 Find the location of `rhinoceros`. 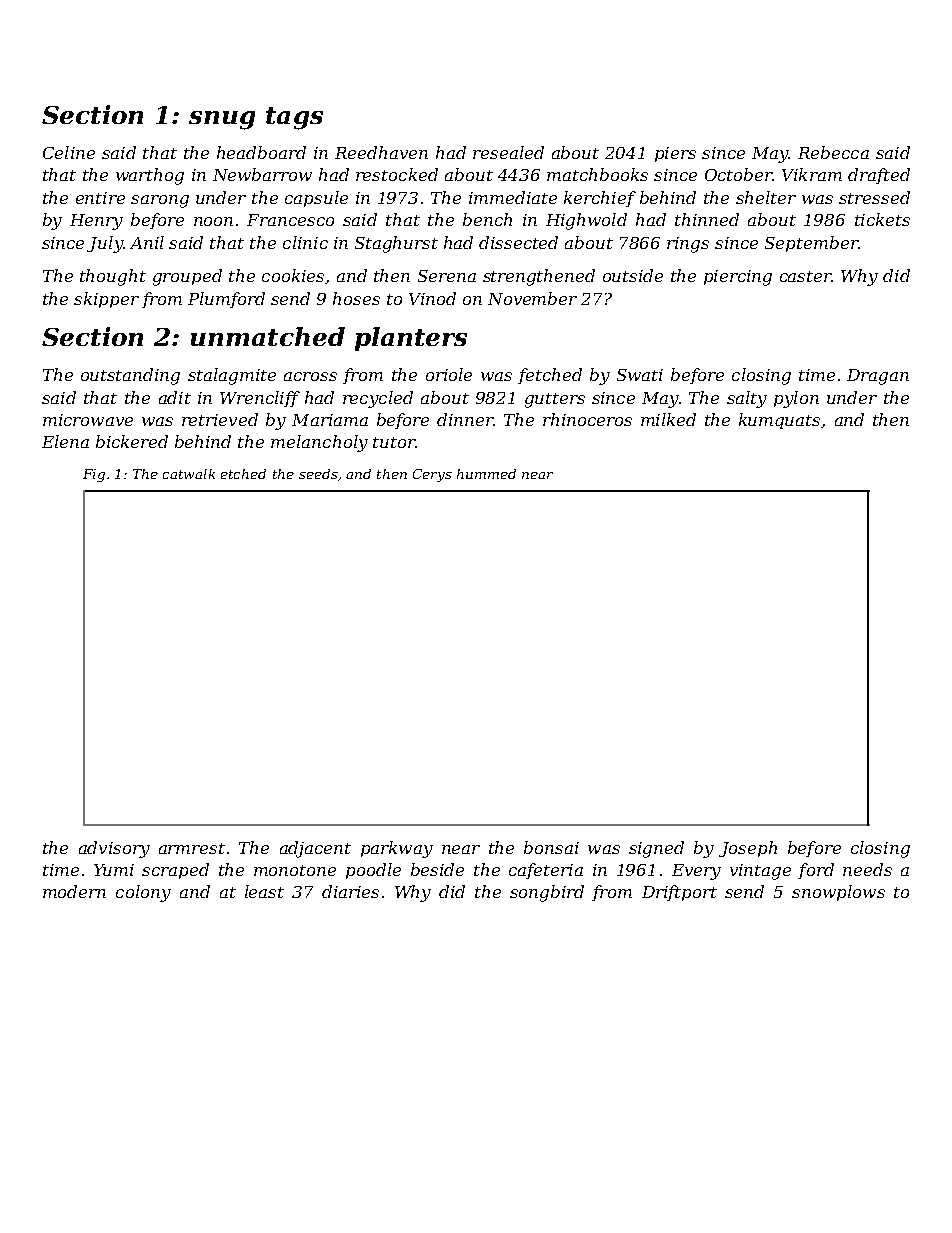

rhinoceros is located at coordinates (587, 419).
